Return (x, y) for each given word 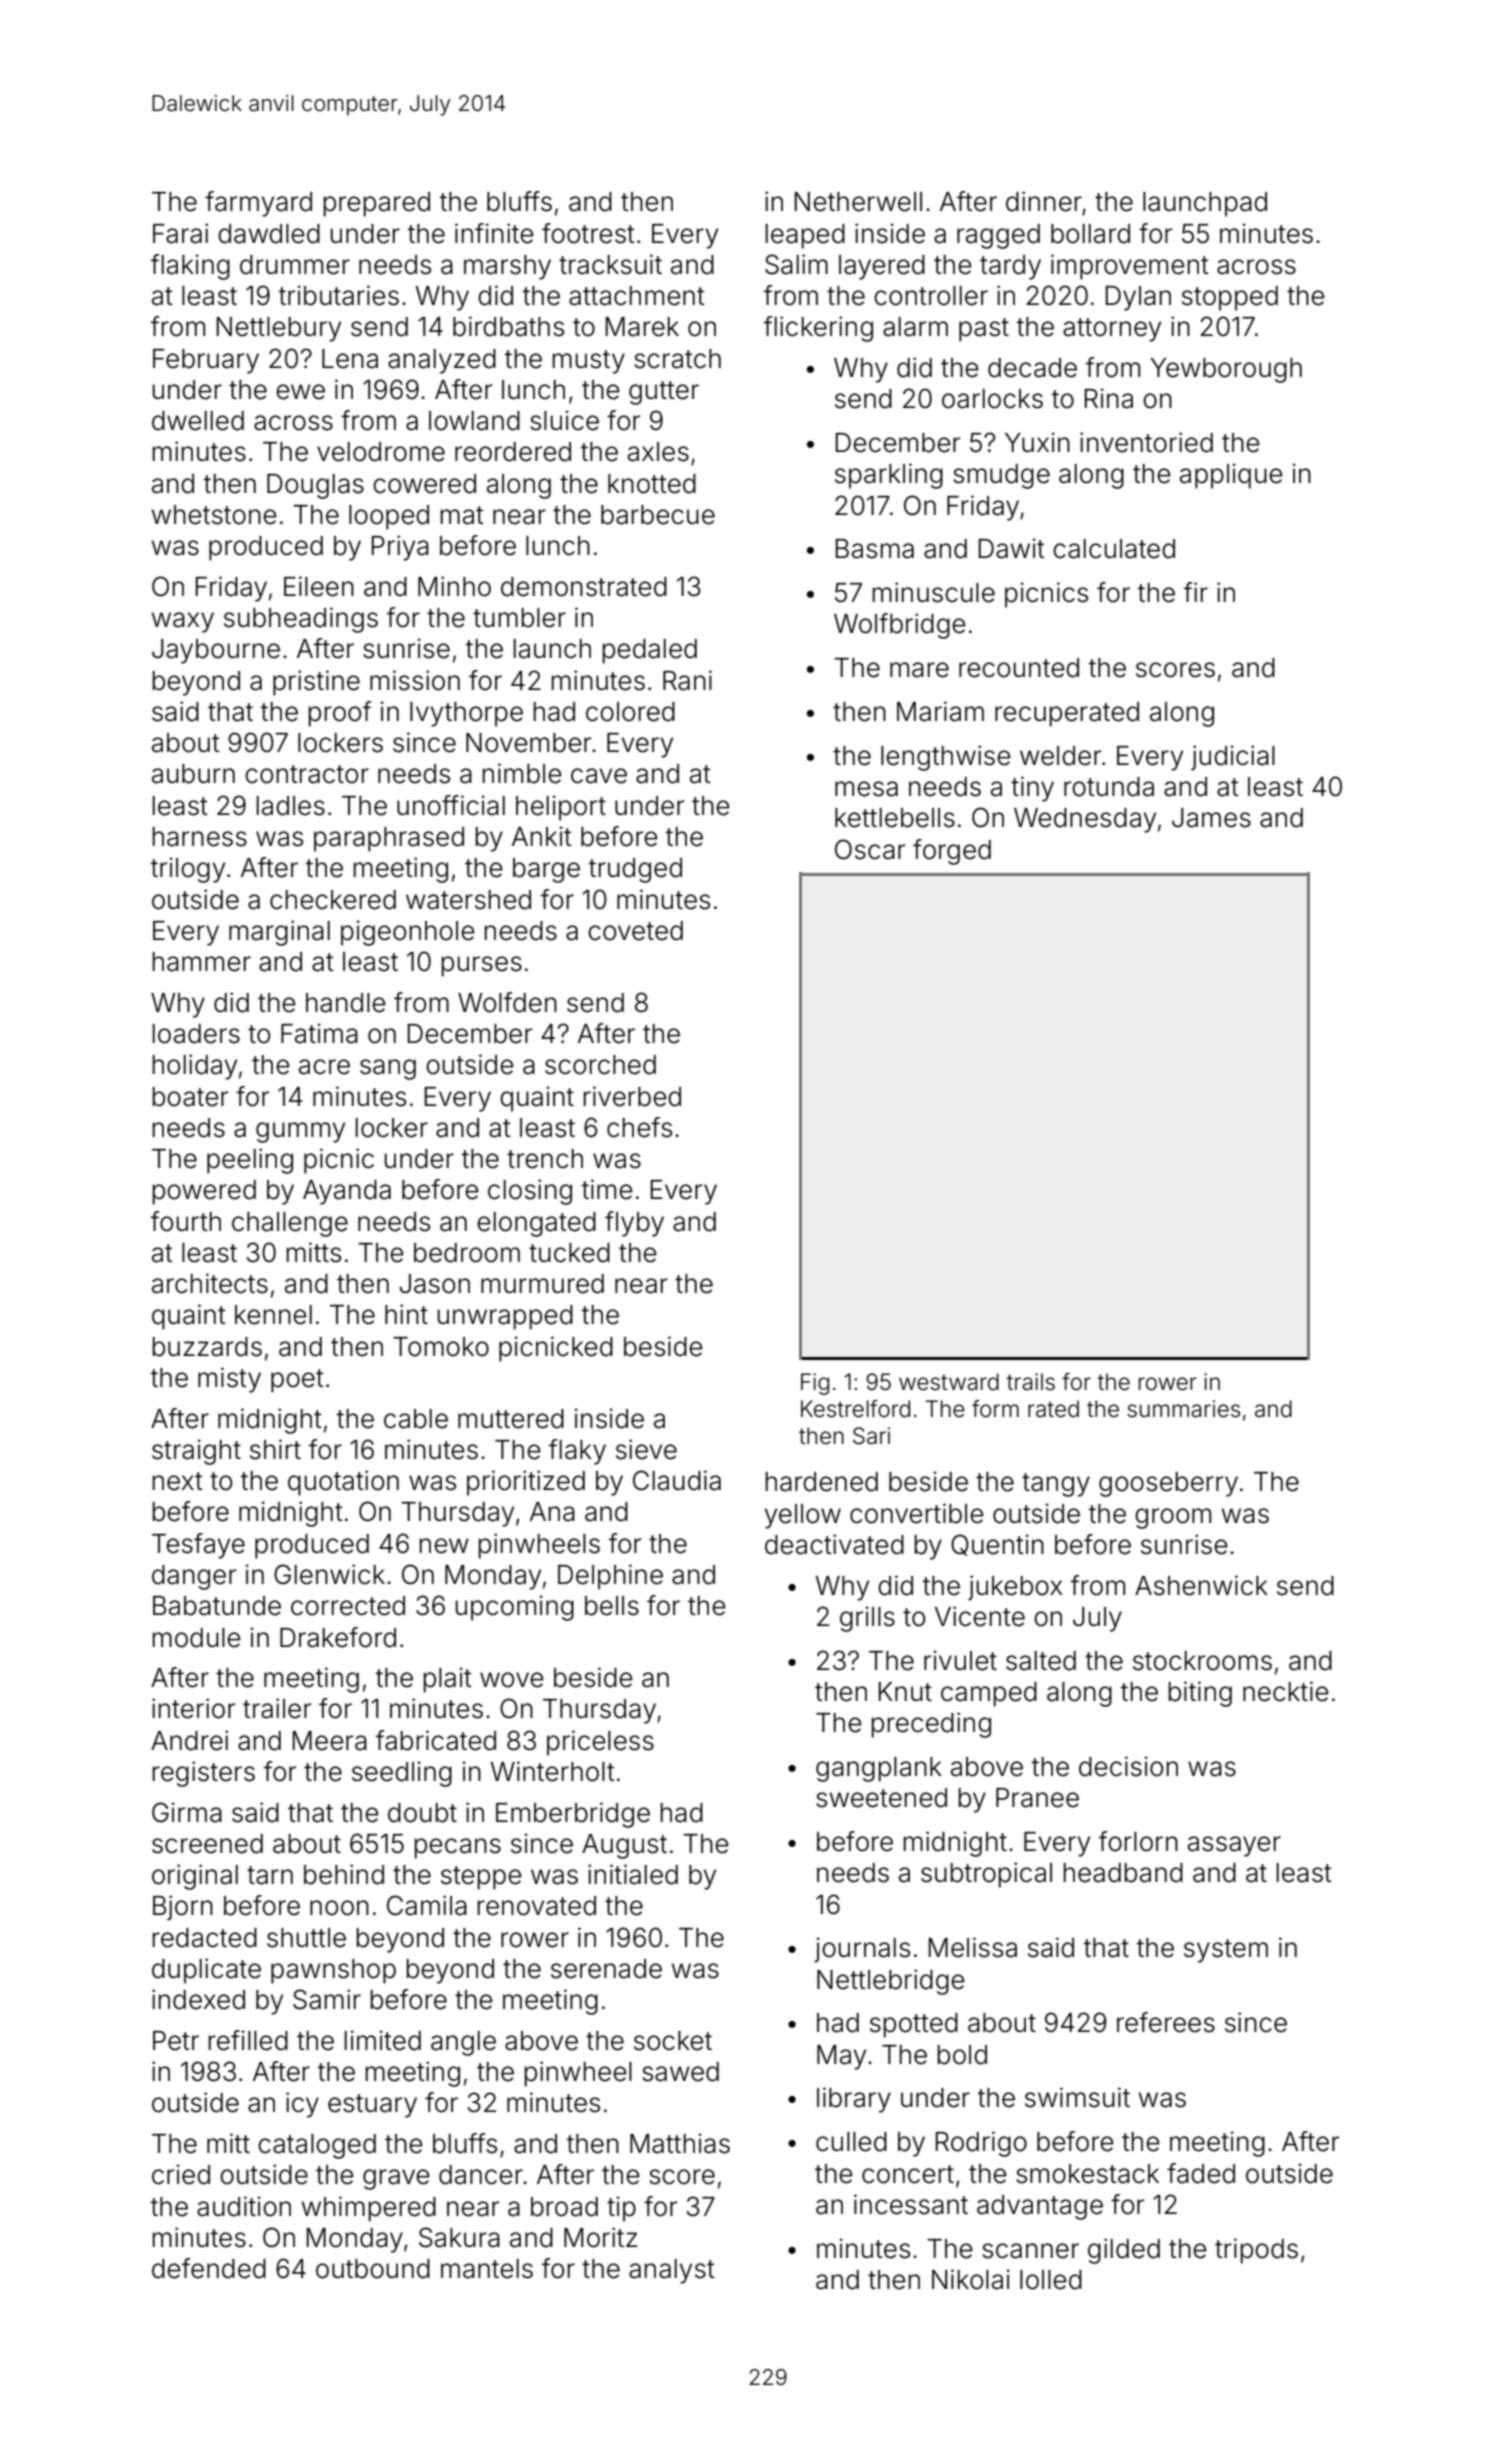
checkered (333, 900)
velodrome (381, 452)
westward (949, 1382)
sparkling (889, 476)
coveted (635, 931)
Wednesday (1085, 820)
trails (1031, 1382)
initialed (633, 1874)
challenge (290, 1224)
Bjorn (183, 1908)
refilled (248, 2040)
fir (1196, 592)
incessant (911, 2204)
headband (1123, 1873)
